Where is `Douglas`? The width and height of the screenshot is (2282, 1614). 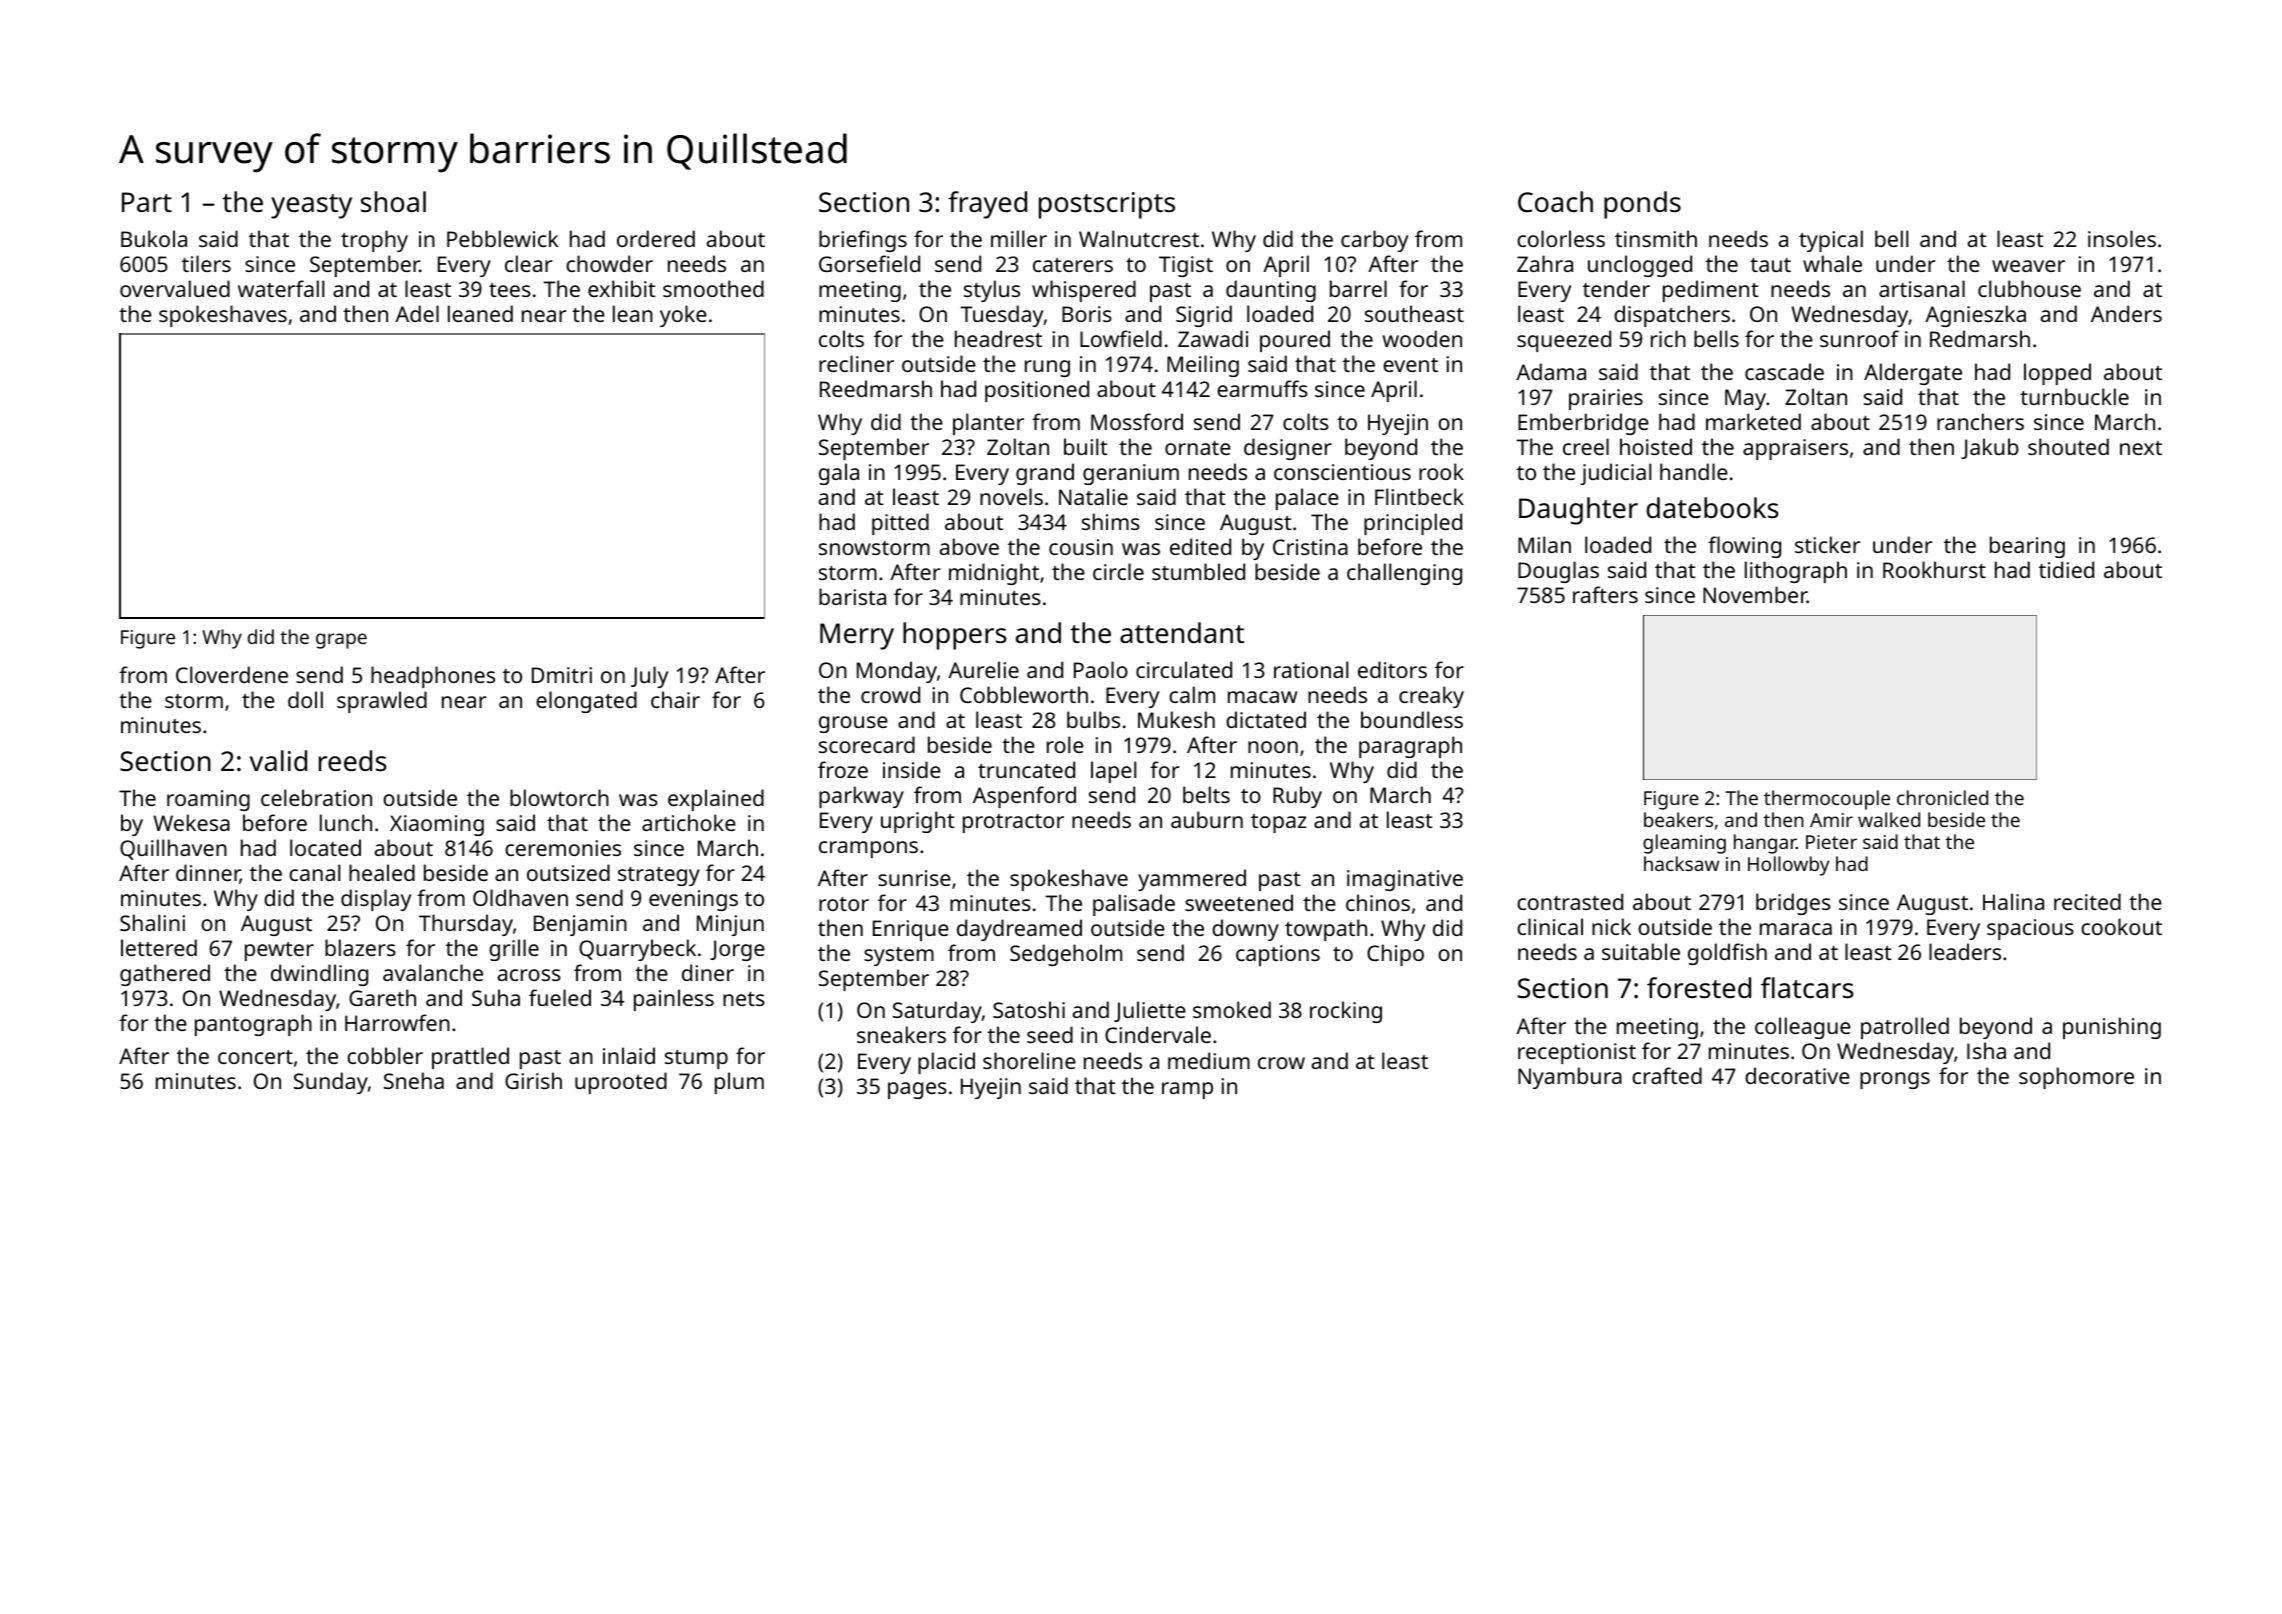 Douglas is located at coordinates (1558, 572).
